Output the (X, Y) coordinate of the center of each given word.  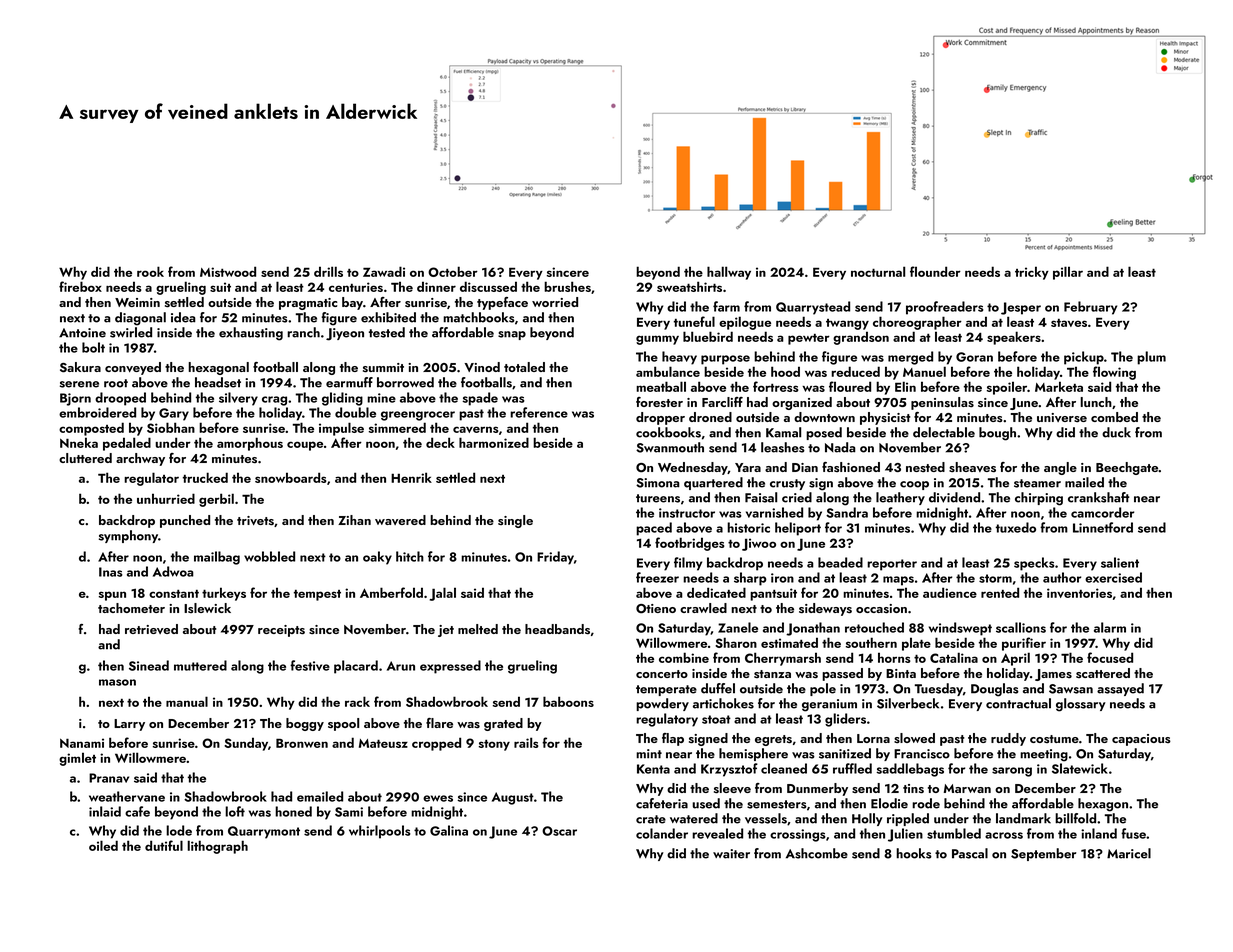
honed (293, 811)
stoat (716, 719)
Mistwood (228, 271)
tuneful (694, 321)
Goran (974, 357)
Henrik (411, 477)
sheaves (972, 467)
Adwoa (173, 571)
